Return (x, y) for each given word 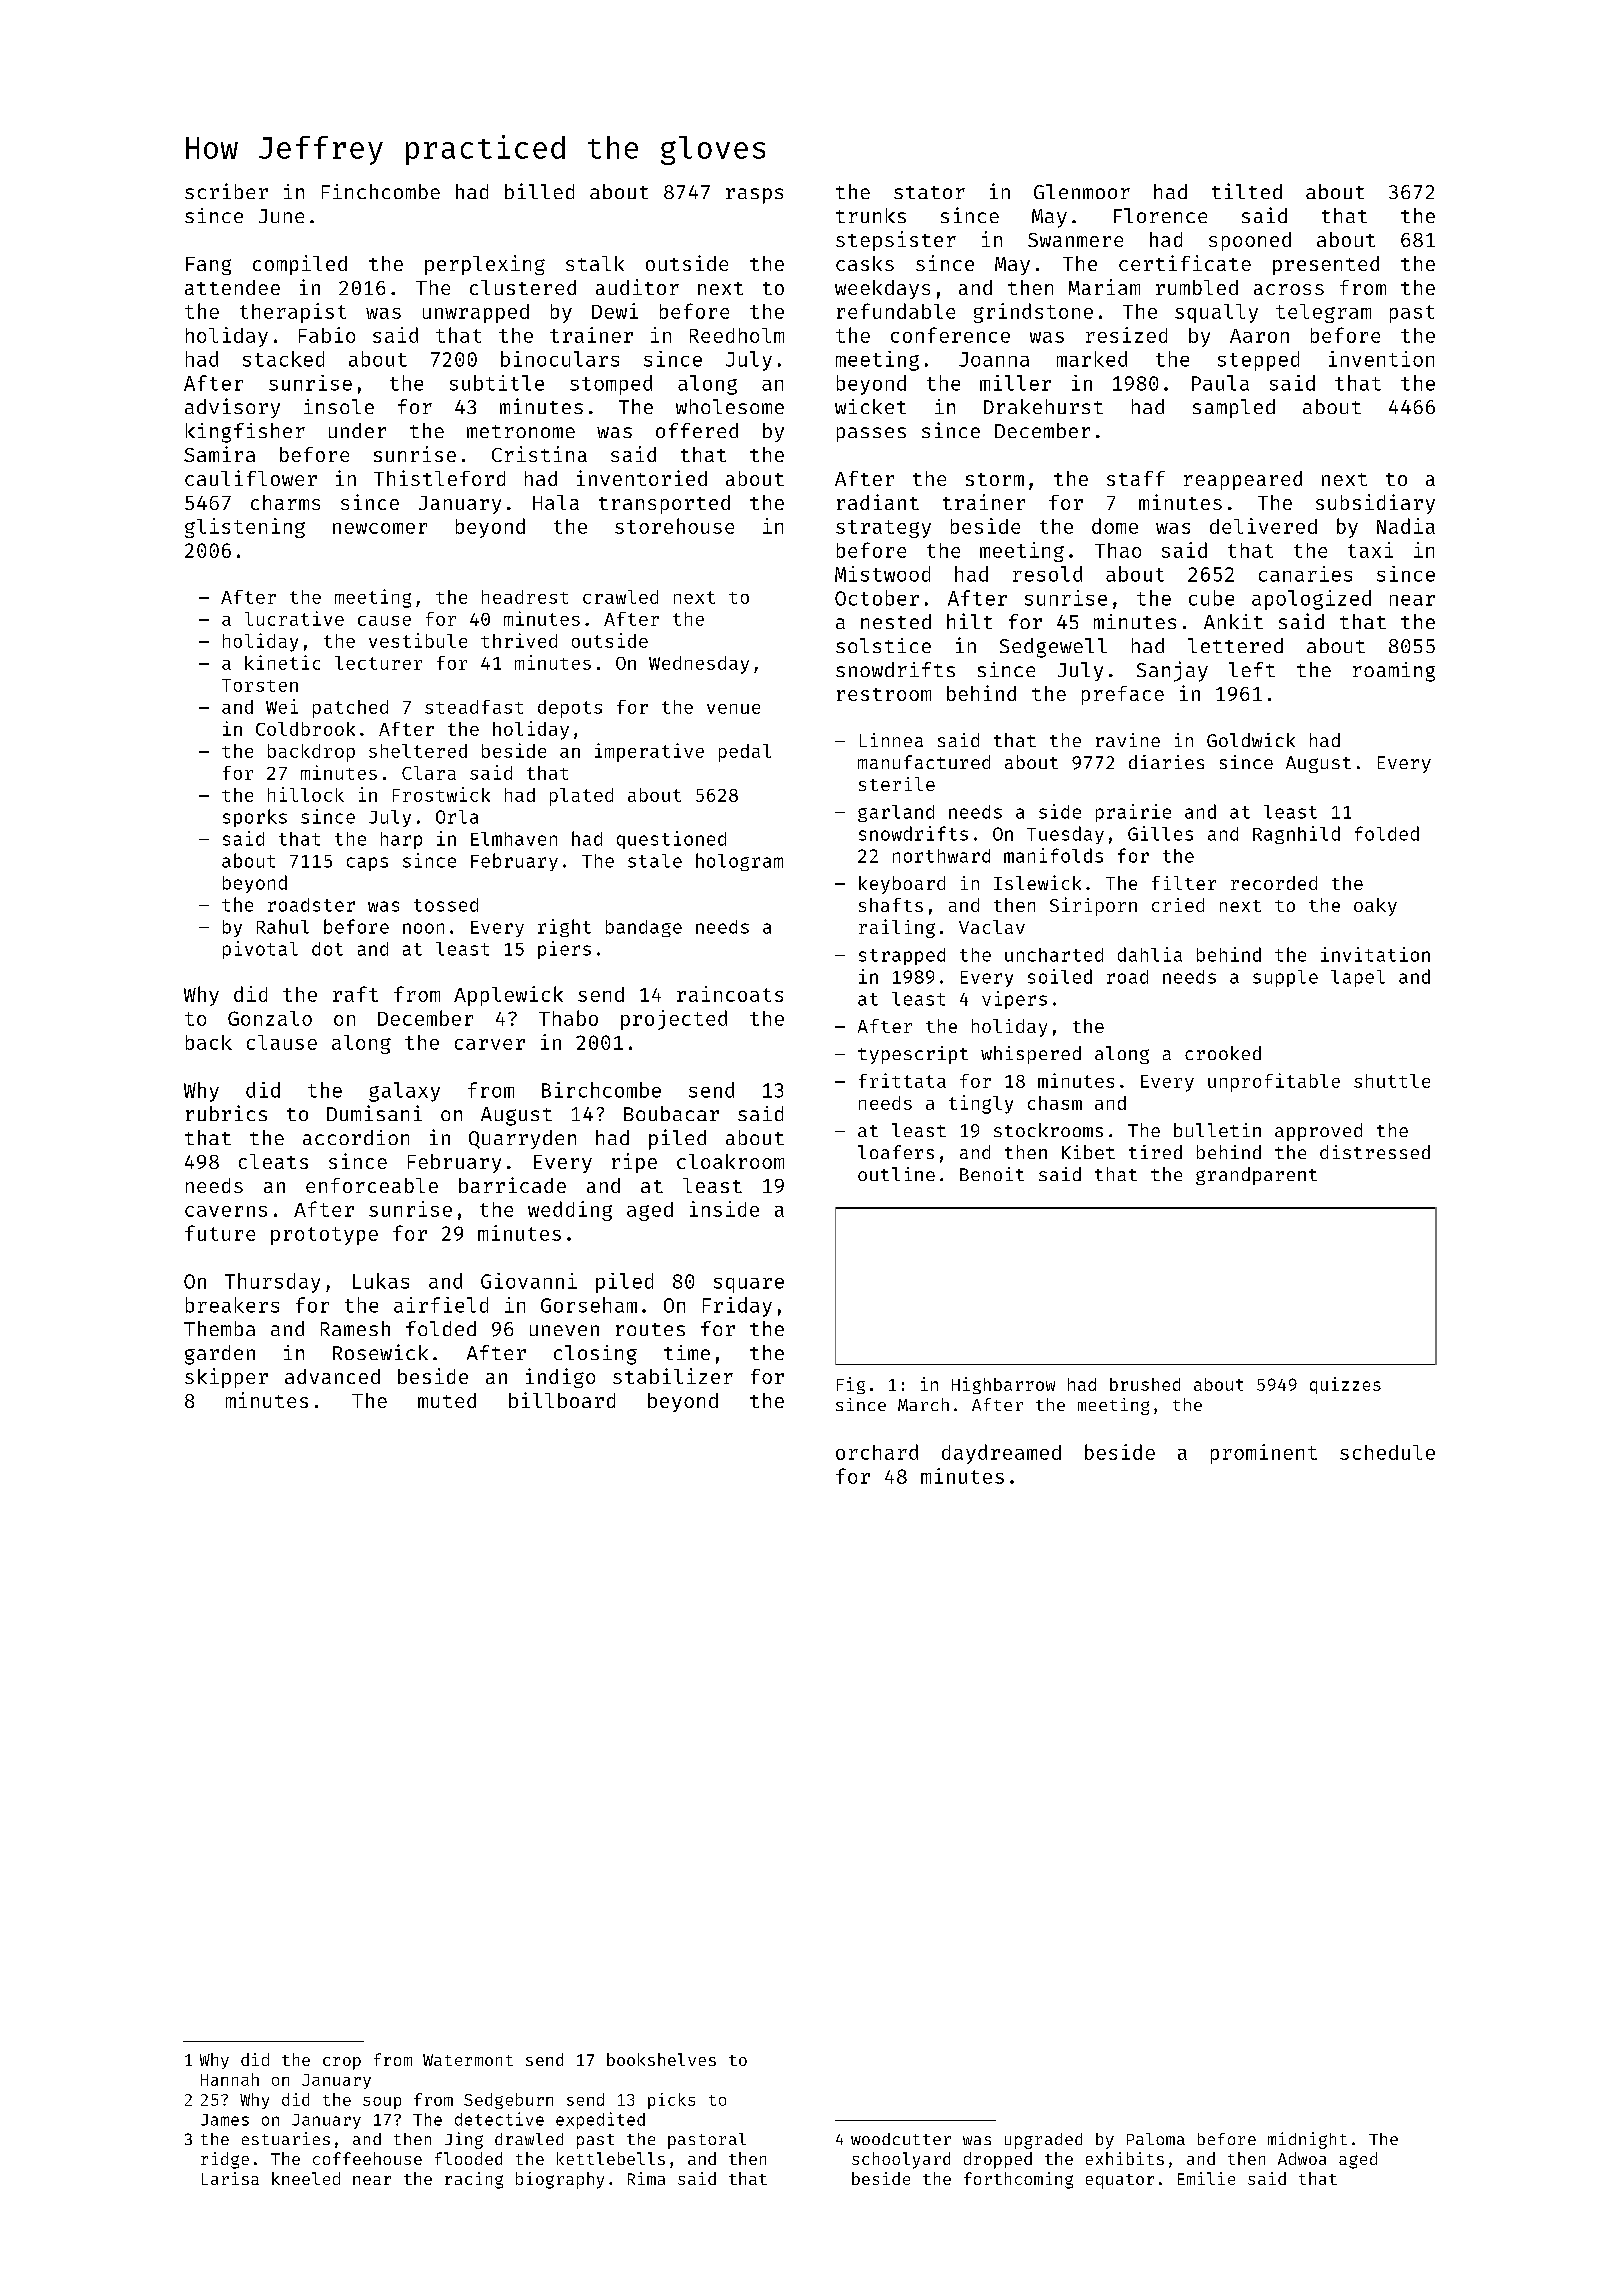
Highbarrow (1003, 1385)
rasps (754, 196)
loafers (896, 1152)
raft (355, 994)
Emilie (1206, 2178)
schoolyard (901, 2160)
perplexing (485, 265)
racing (474, 2180)
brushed (1145, 1384)
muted (447, 1400)
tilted (1247, 191)
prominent (1264, 1454)
